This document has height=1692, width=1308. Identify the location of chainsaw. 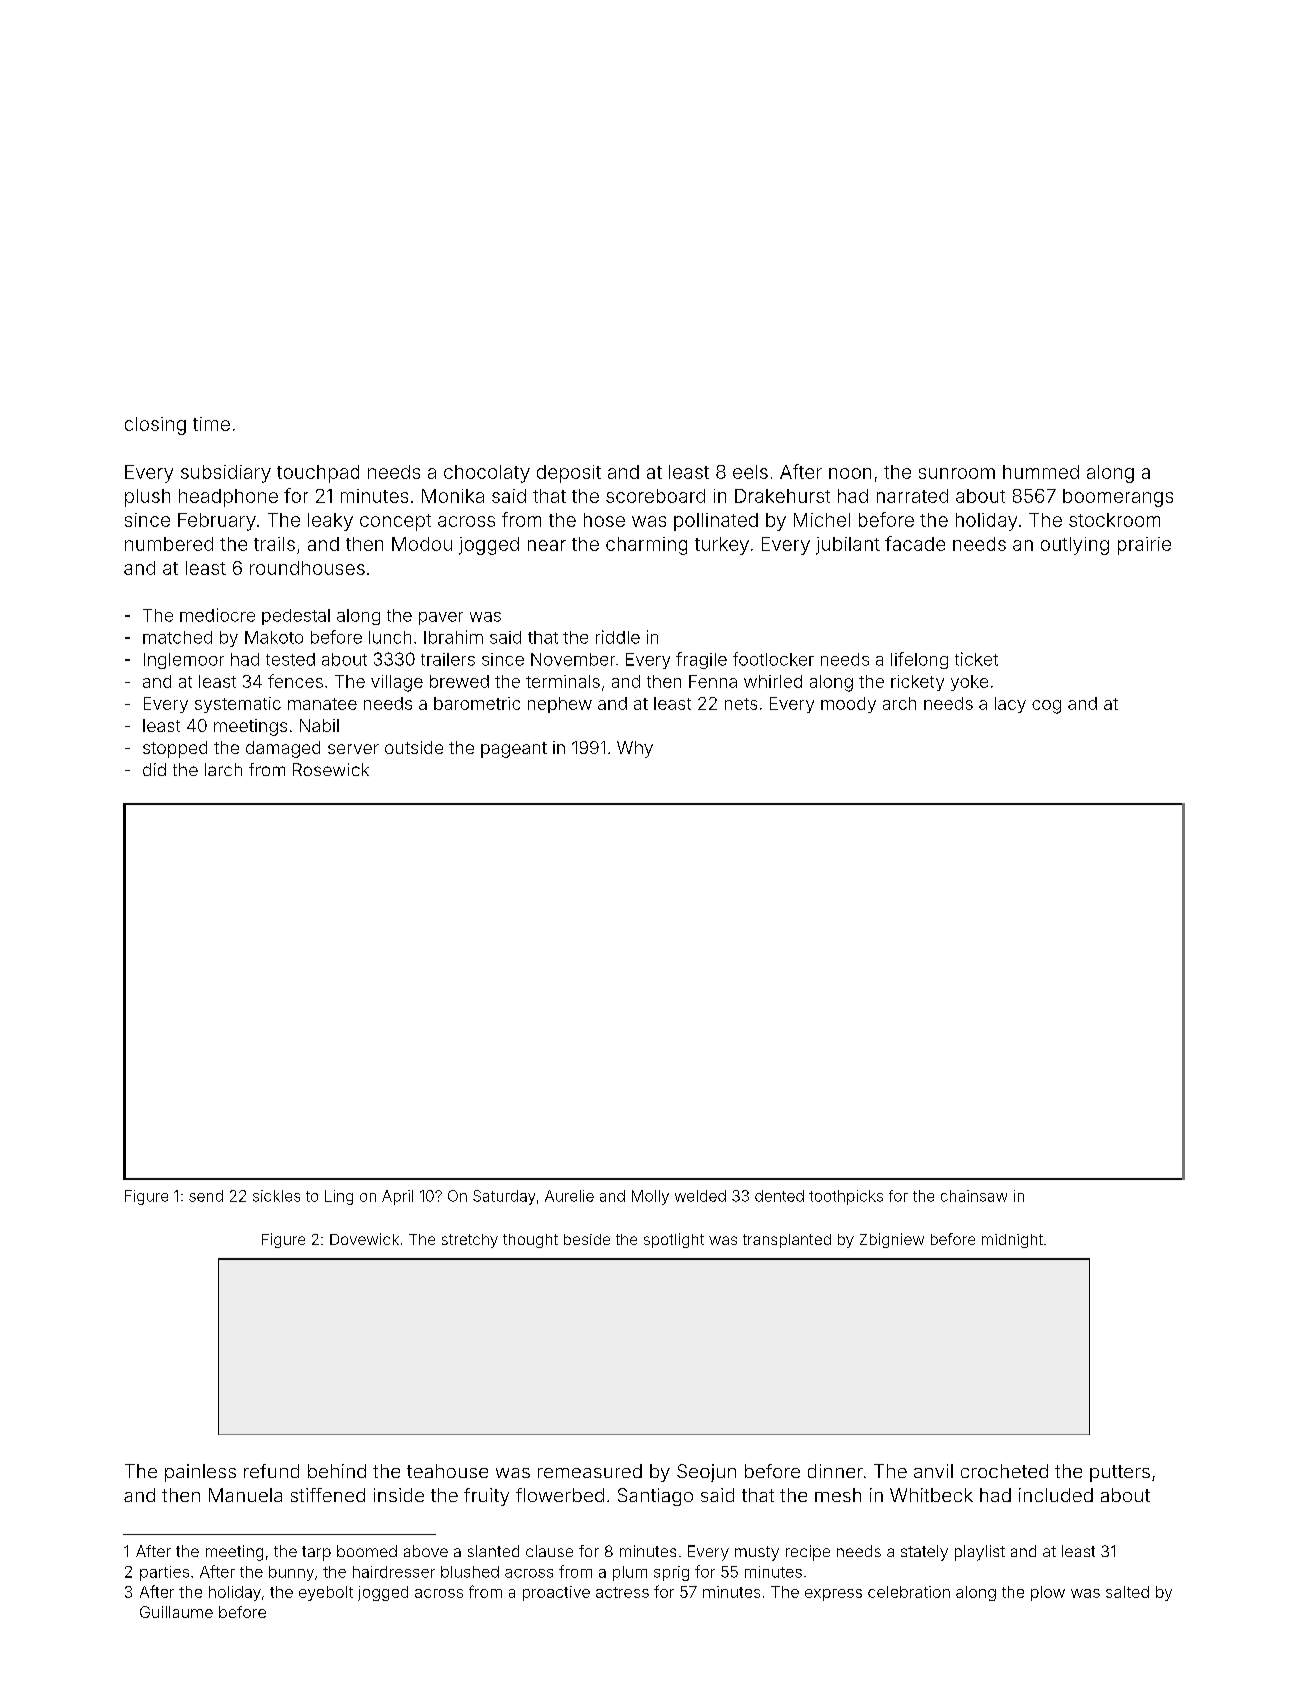
(974, 1196).
